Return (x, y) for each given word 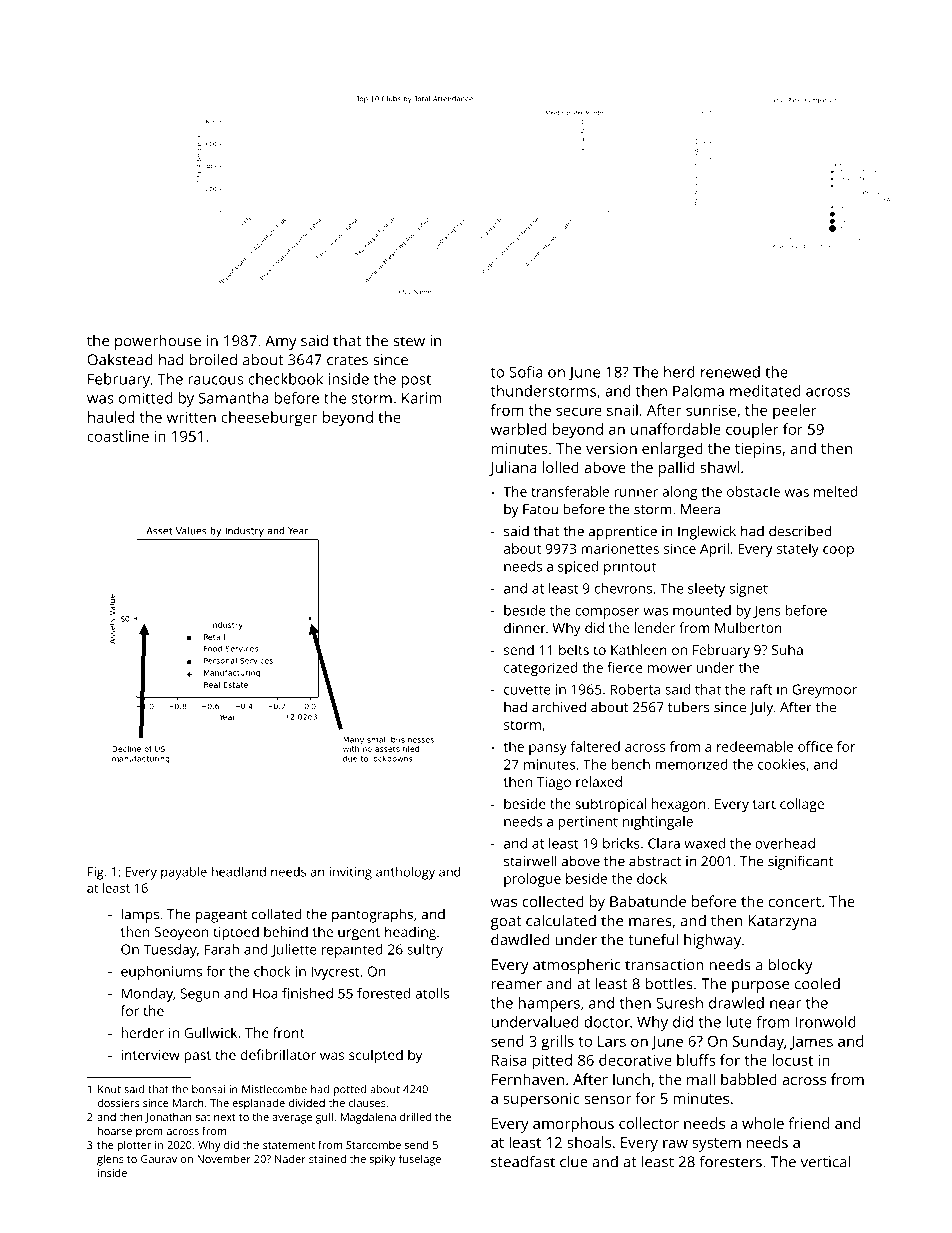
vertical (825, 1161)
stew (409, 341)
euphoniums (161, 973)
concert (795, 902)
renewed (730, 372)
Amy (281, 342)
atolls (432, 993)
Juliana (513, 468)
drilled (415, 1116)
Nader (290, 1158)
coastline (118, 436)
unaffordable (676, 429)
